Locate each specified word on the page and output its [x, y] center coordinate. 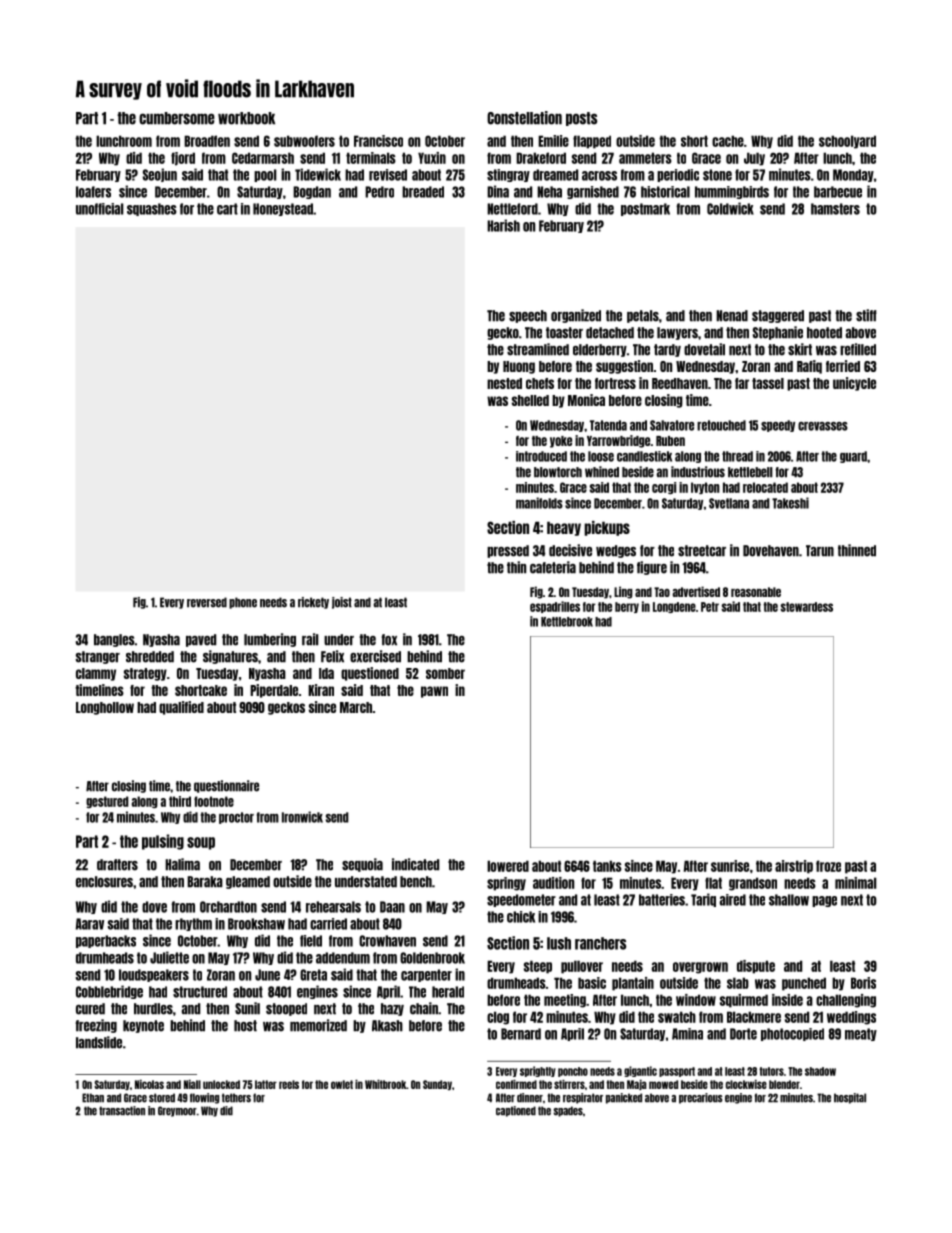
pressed [508, 551]
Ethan [93, 1098]
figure [652, 568]
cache [728, 141]
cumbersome [177, 118]
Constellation [524, 118]
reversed [207, 602]
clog [498, 1018]
